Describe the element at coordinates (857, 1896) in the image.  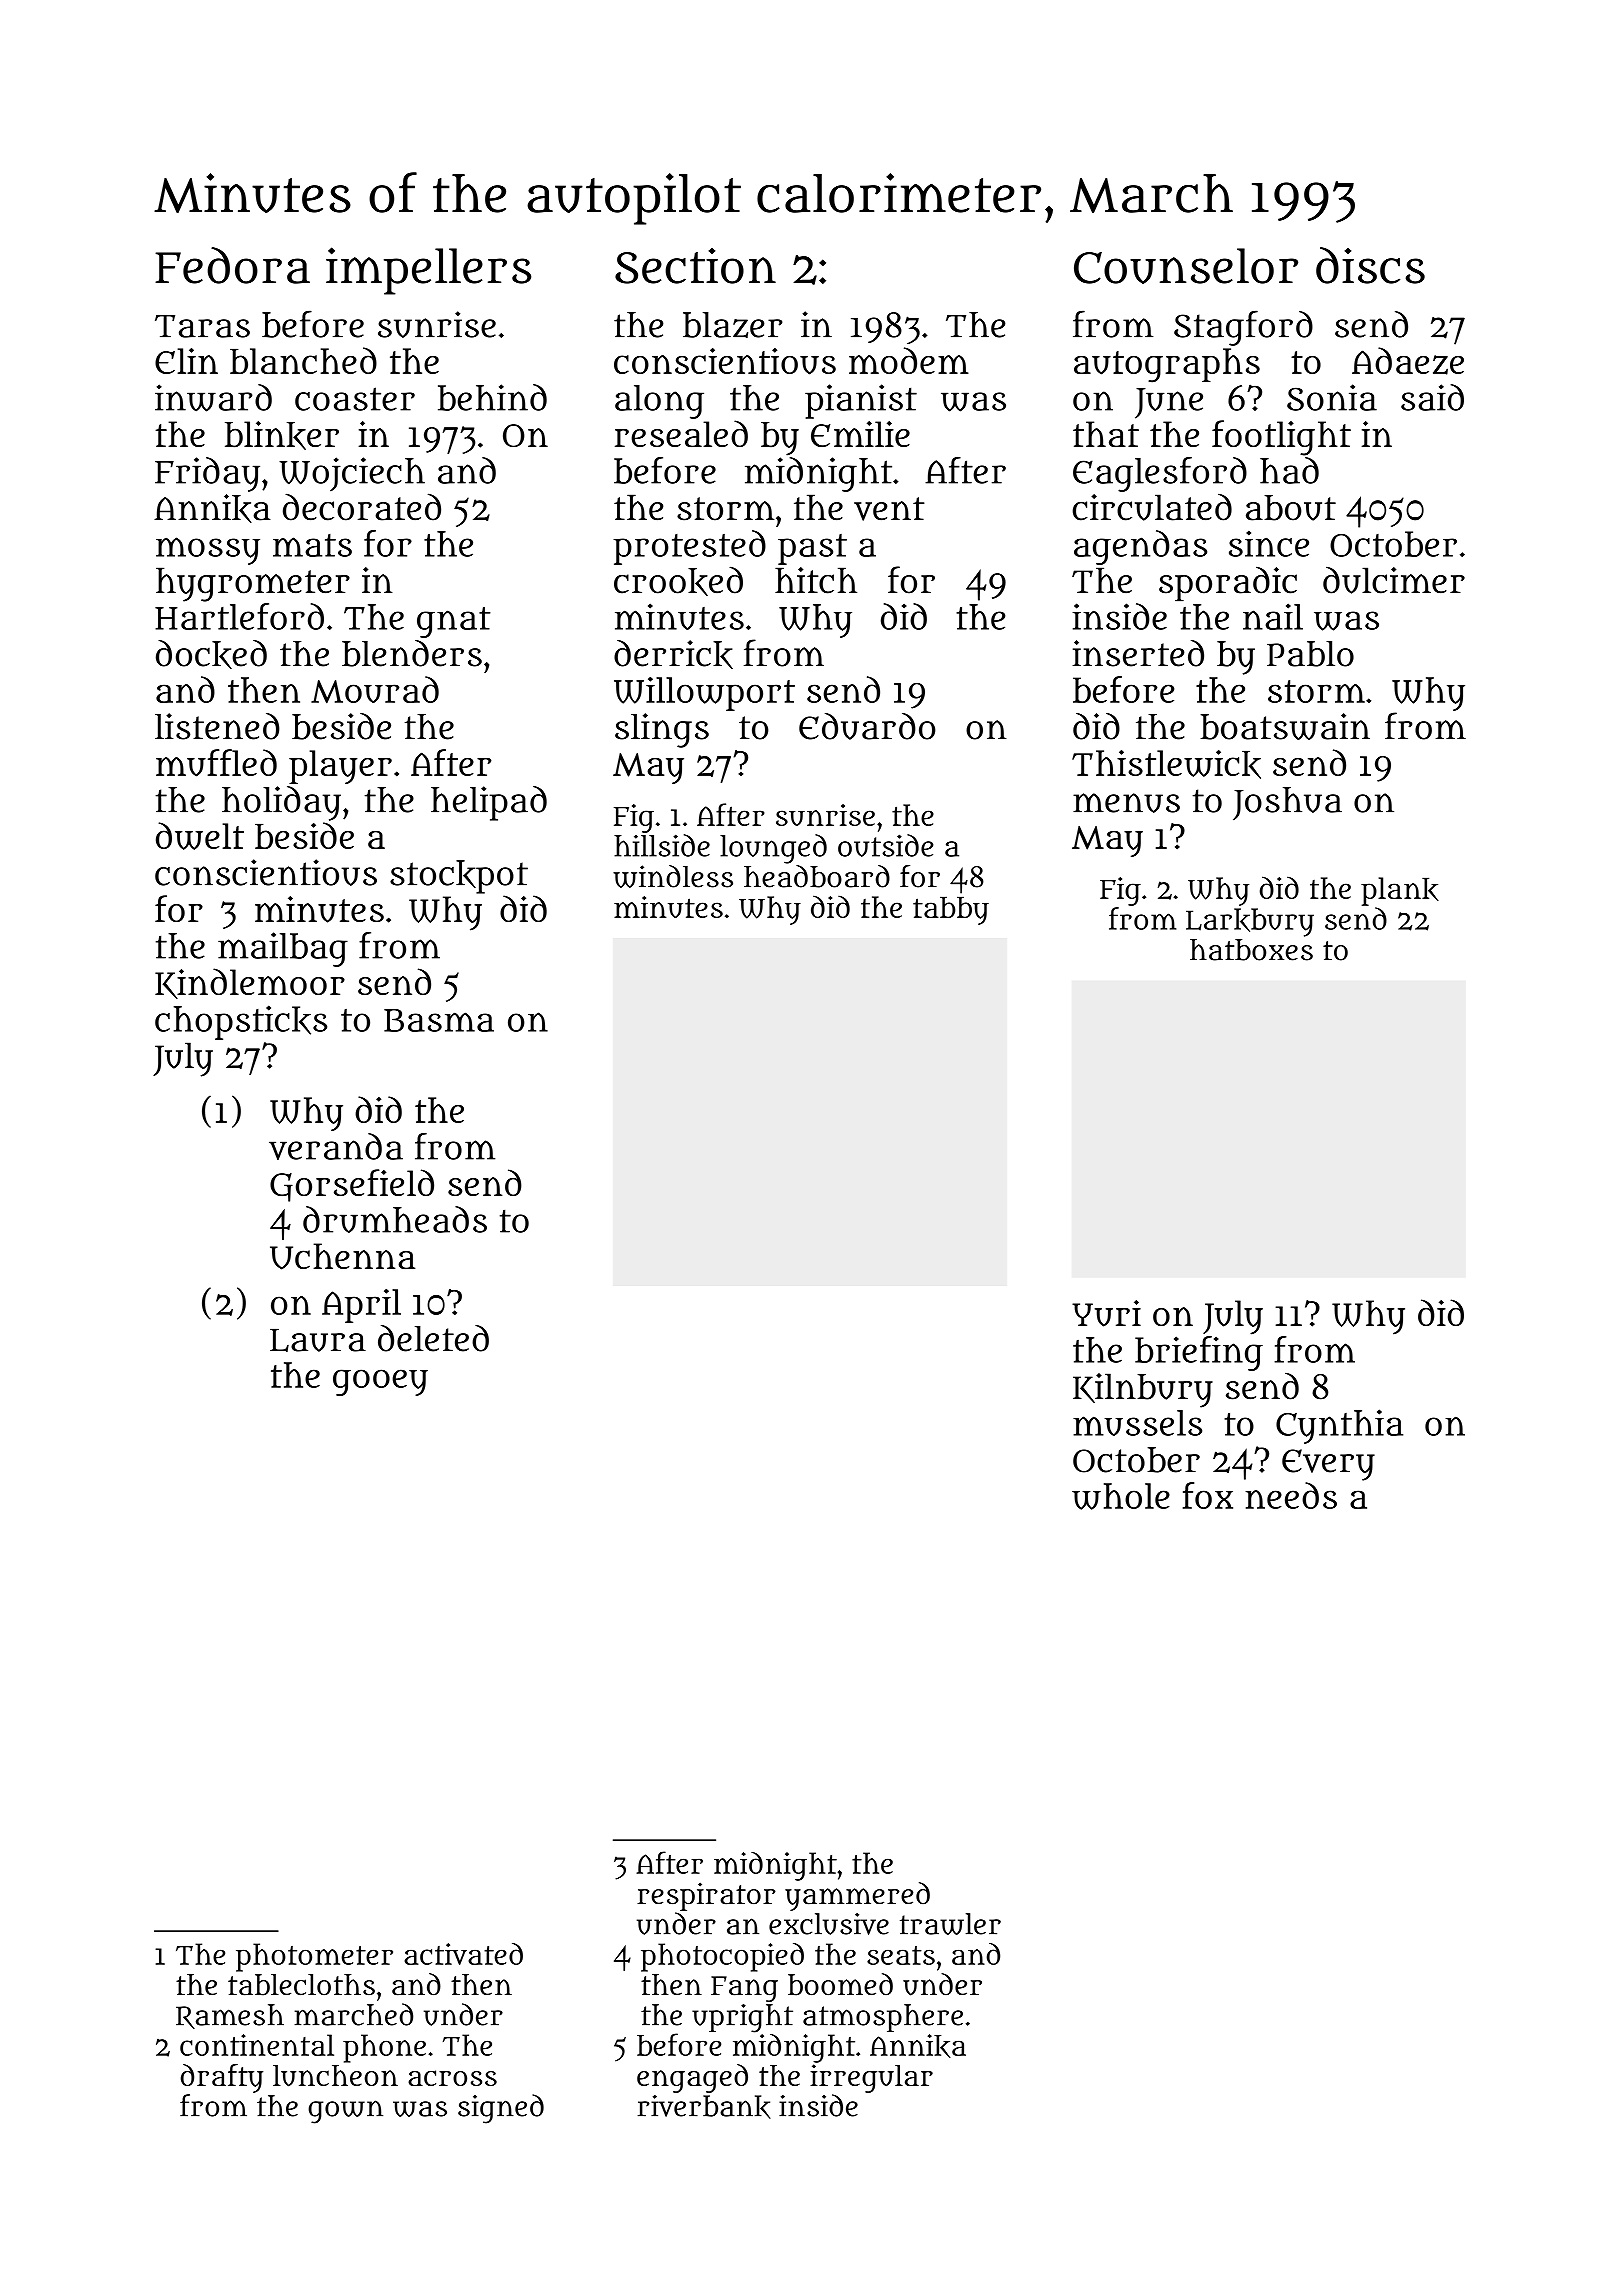
I see `yammered` at that location.
